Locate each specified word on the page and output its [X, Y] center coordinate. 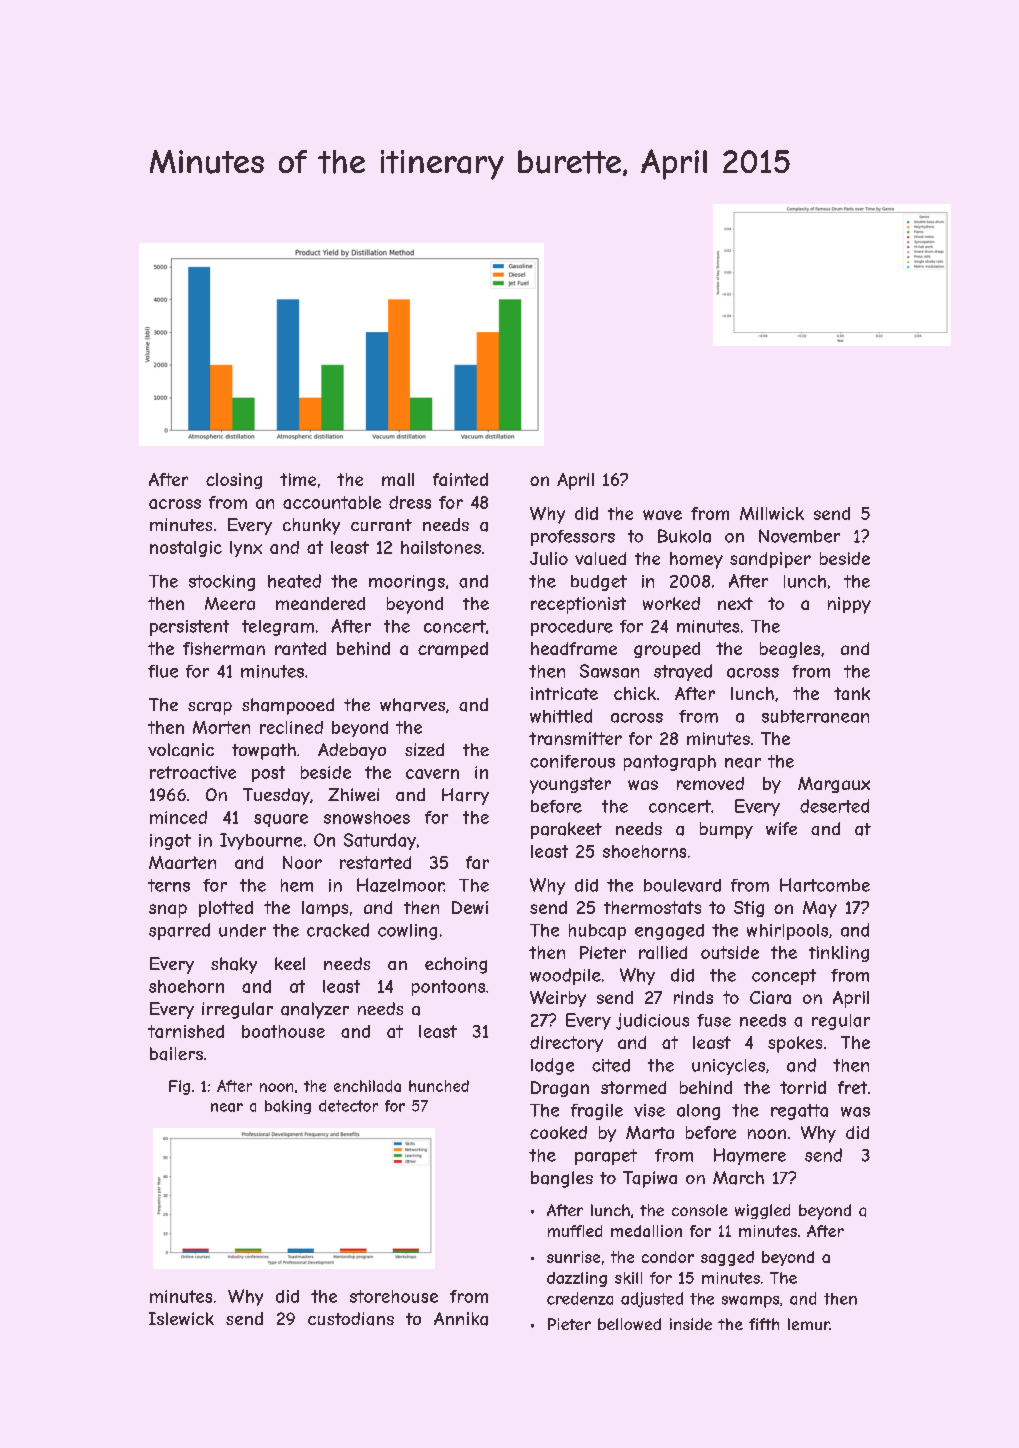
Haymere [750, 1156]
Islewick [181, 1318]
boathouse [283, 1031]
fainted [460, 479]
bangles [562, 1179]
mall [398, 479]
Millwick [772, 513]
